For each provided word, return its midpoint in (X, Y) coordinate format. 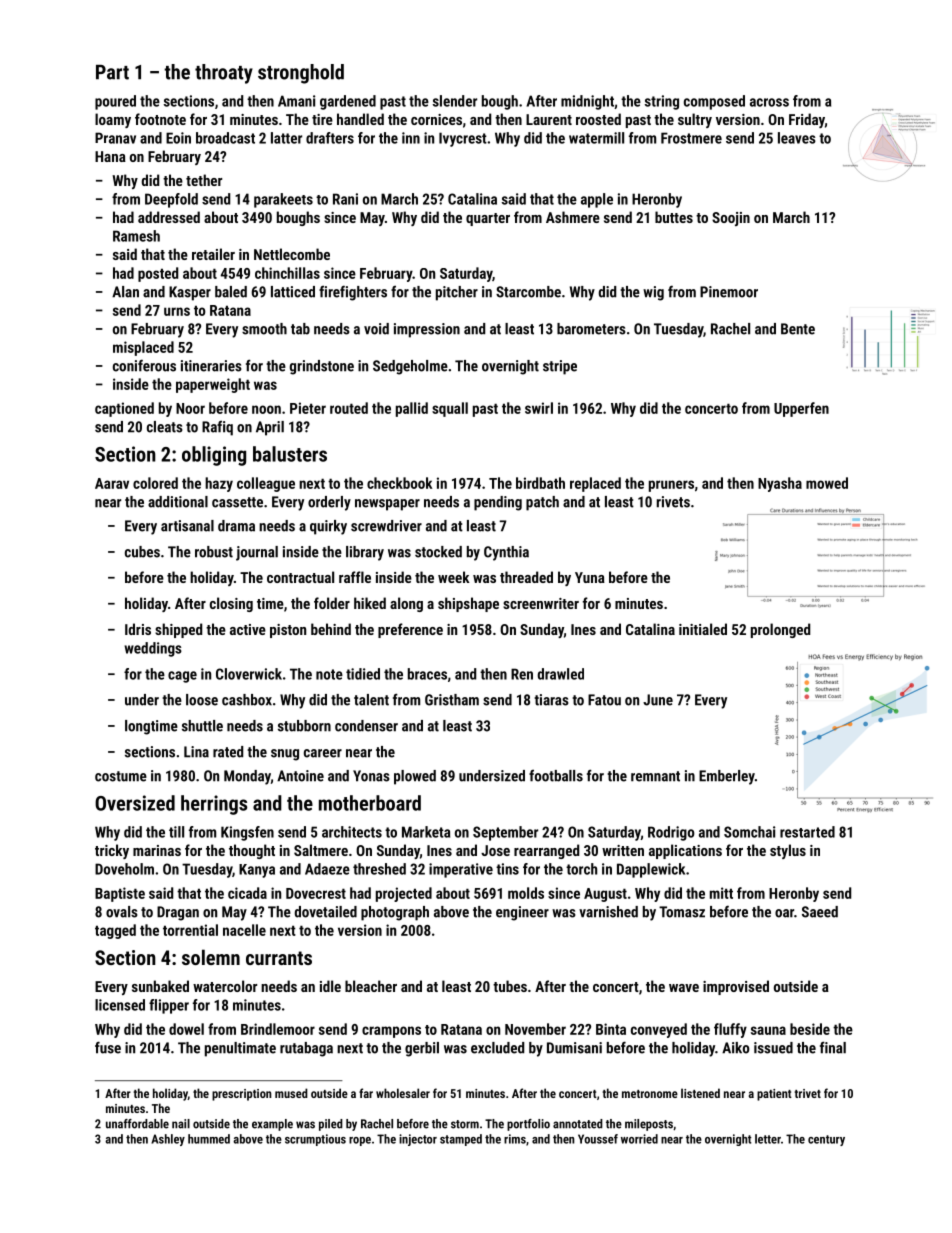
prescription (242, 1095)
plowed (415, 777)
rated (228, 752)
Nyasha (780, 484)
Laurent (549, 119)
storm (465, 1124)
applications (685, 851)
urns (177, 311)
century (826, 1140)
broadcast (225, 138)
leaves (797, 138)
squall (450, 409)
